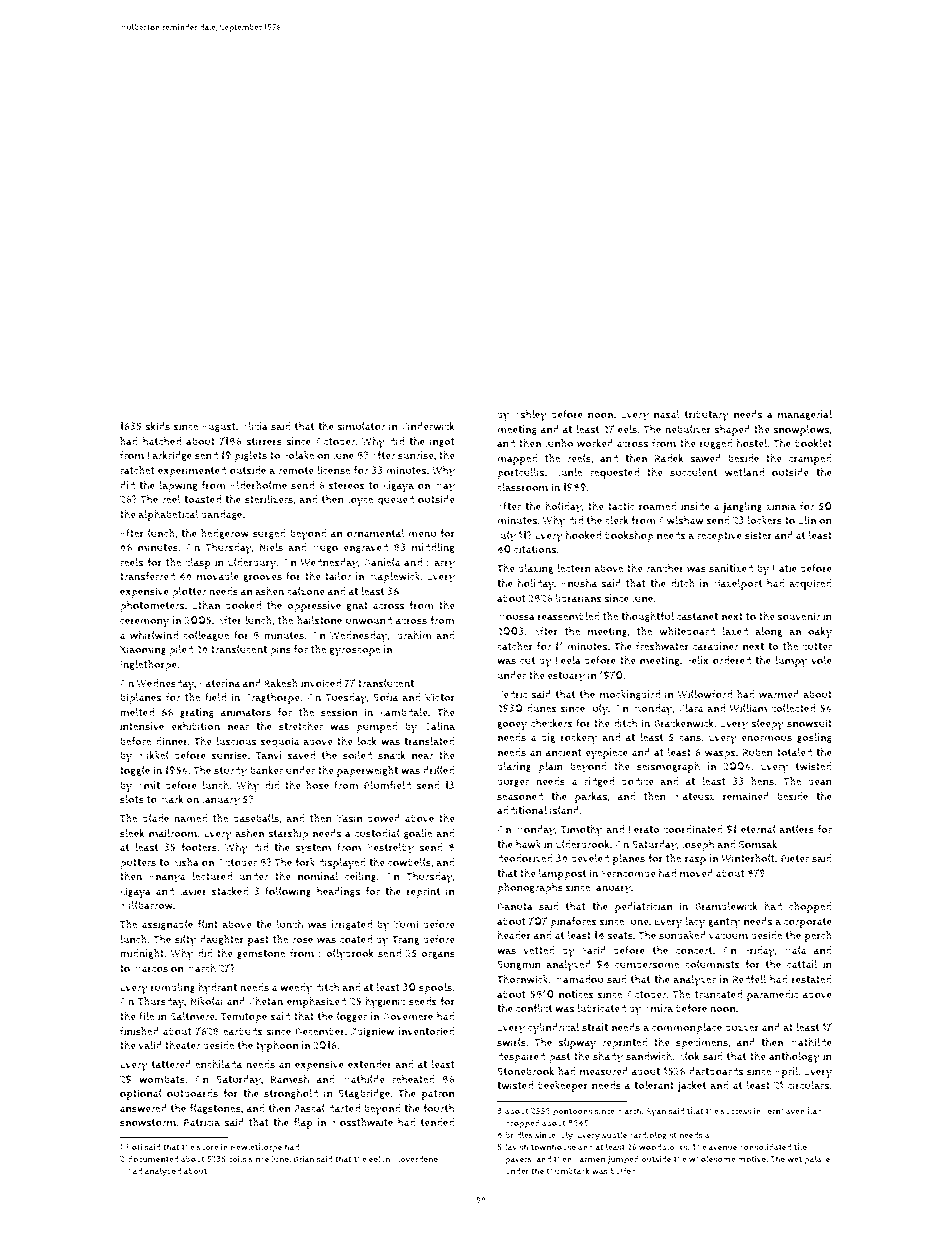 This document has height=1233, width=952. I want to click on managerial, so click(805, 415).
